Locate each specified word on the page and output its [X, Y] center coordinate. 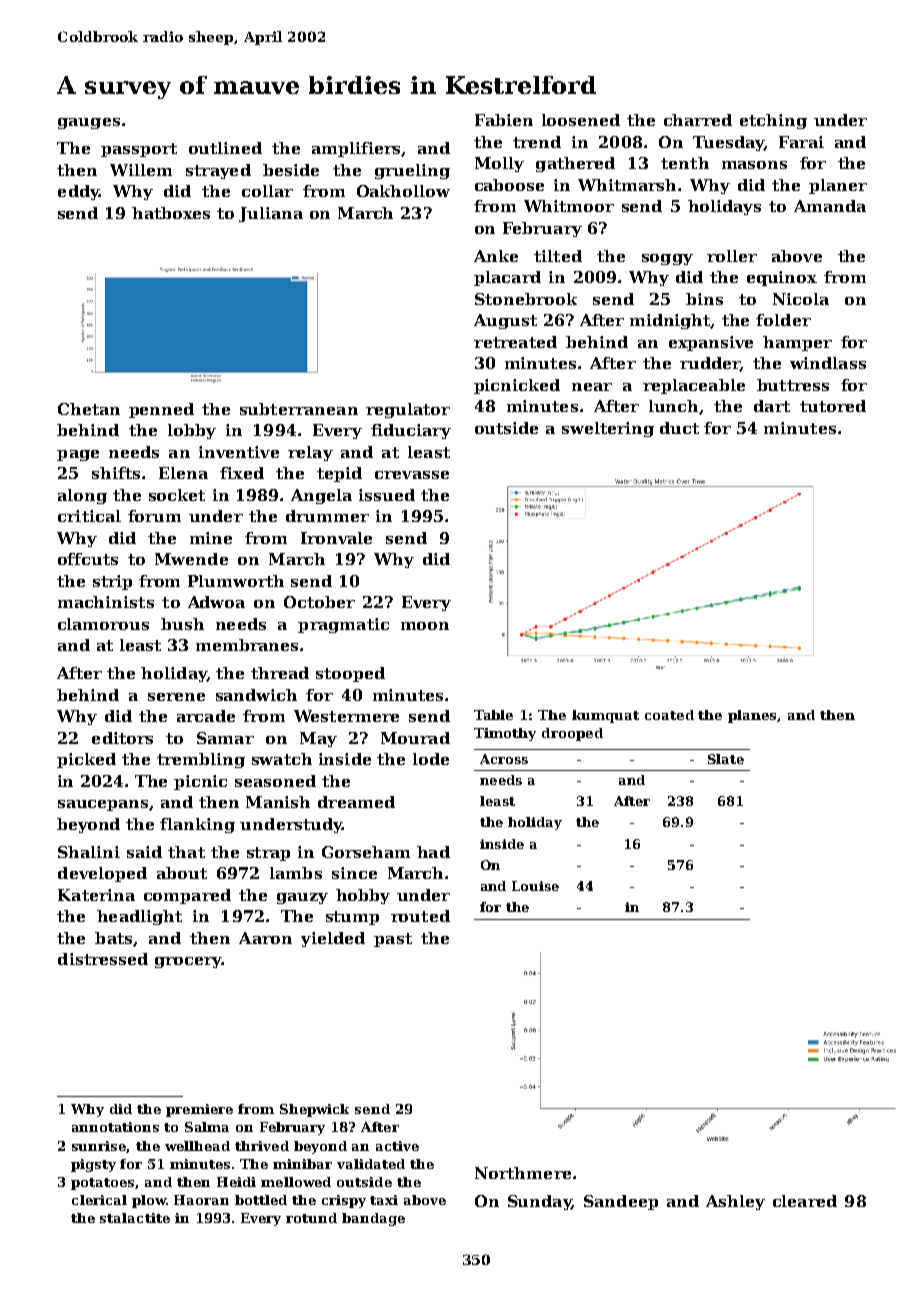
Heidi [236, 1182]
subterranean [299, 409]
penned [161, 410]
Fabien [504, 120]
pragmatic [343, 625]
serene [176, 697]
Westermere [346, 716]
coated [669, 715]
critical [89, 516]
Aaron [265, 938]
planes [753, 716]
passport [139, 150]
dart [772, 406]
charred [698, 120]
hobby [363, 896]
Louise [535, 886]
